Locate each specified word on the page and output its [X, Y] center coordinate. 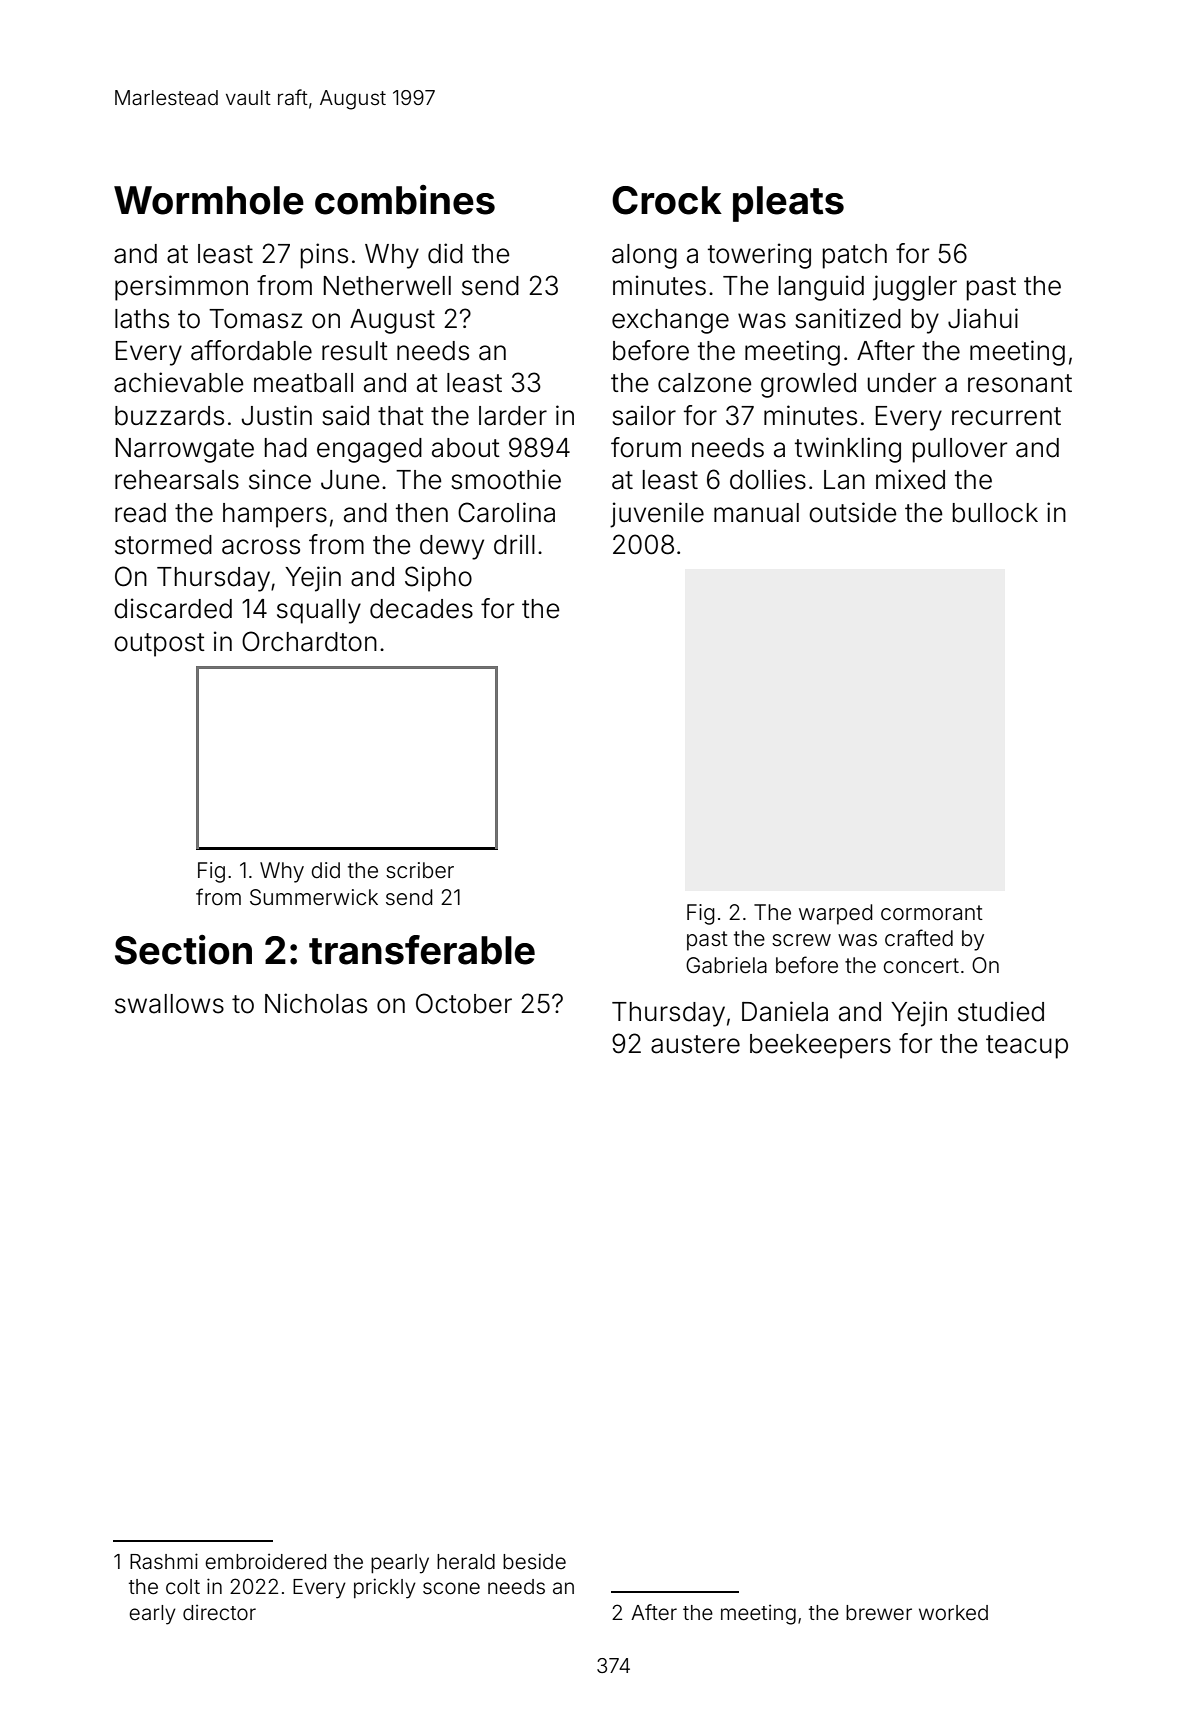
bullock [995, 513]
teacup [1027, 1047]
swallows [169, 1004]
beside [534, 1561]
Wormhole [209, 200]
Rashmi [164, 1561]
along [644, 256]
